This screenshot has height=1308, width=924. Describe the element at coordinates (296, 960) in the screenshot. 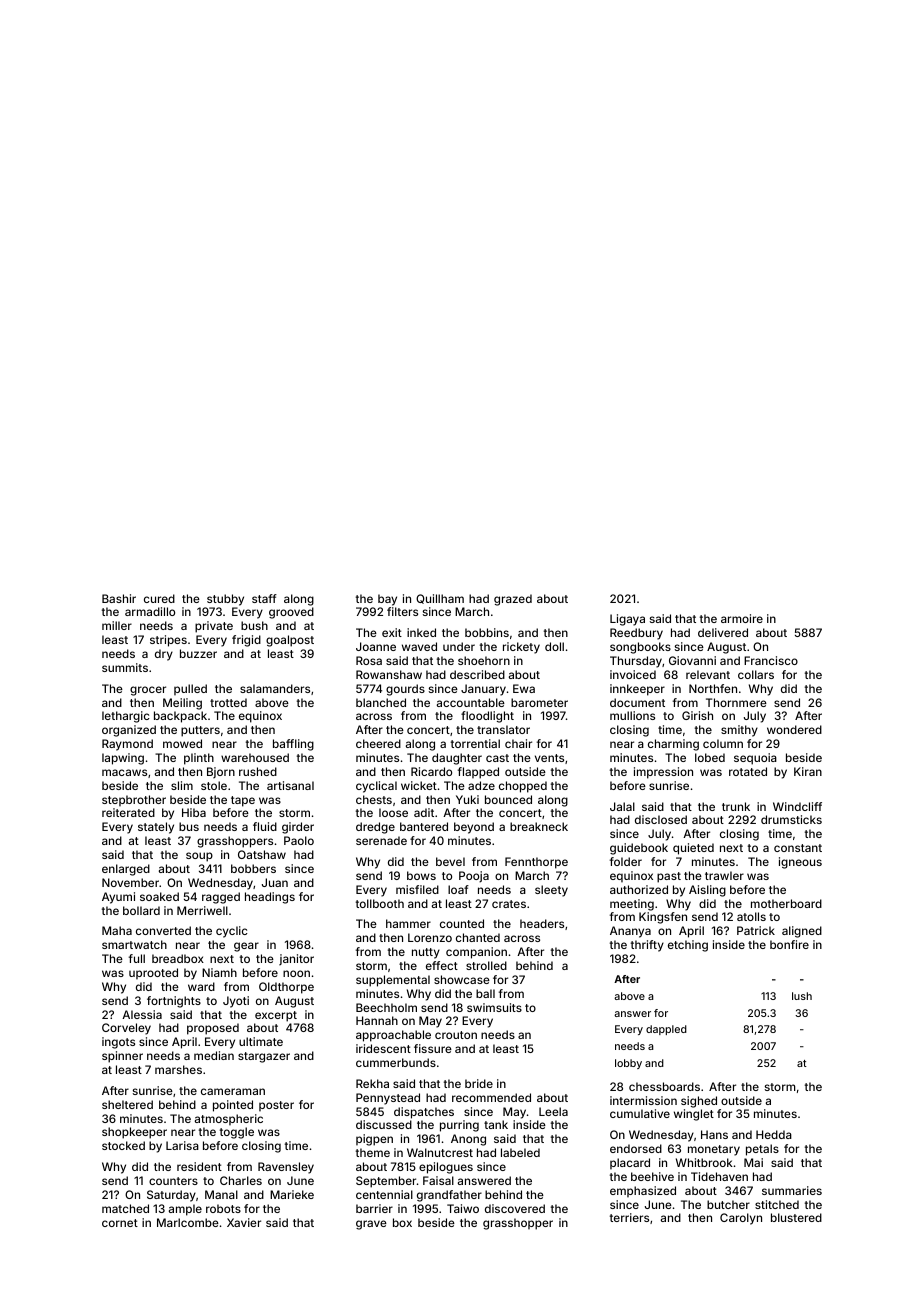

I see `janitor` at that location.
